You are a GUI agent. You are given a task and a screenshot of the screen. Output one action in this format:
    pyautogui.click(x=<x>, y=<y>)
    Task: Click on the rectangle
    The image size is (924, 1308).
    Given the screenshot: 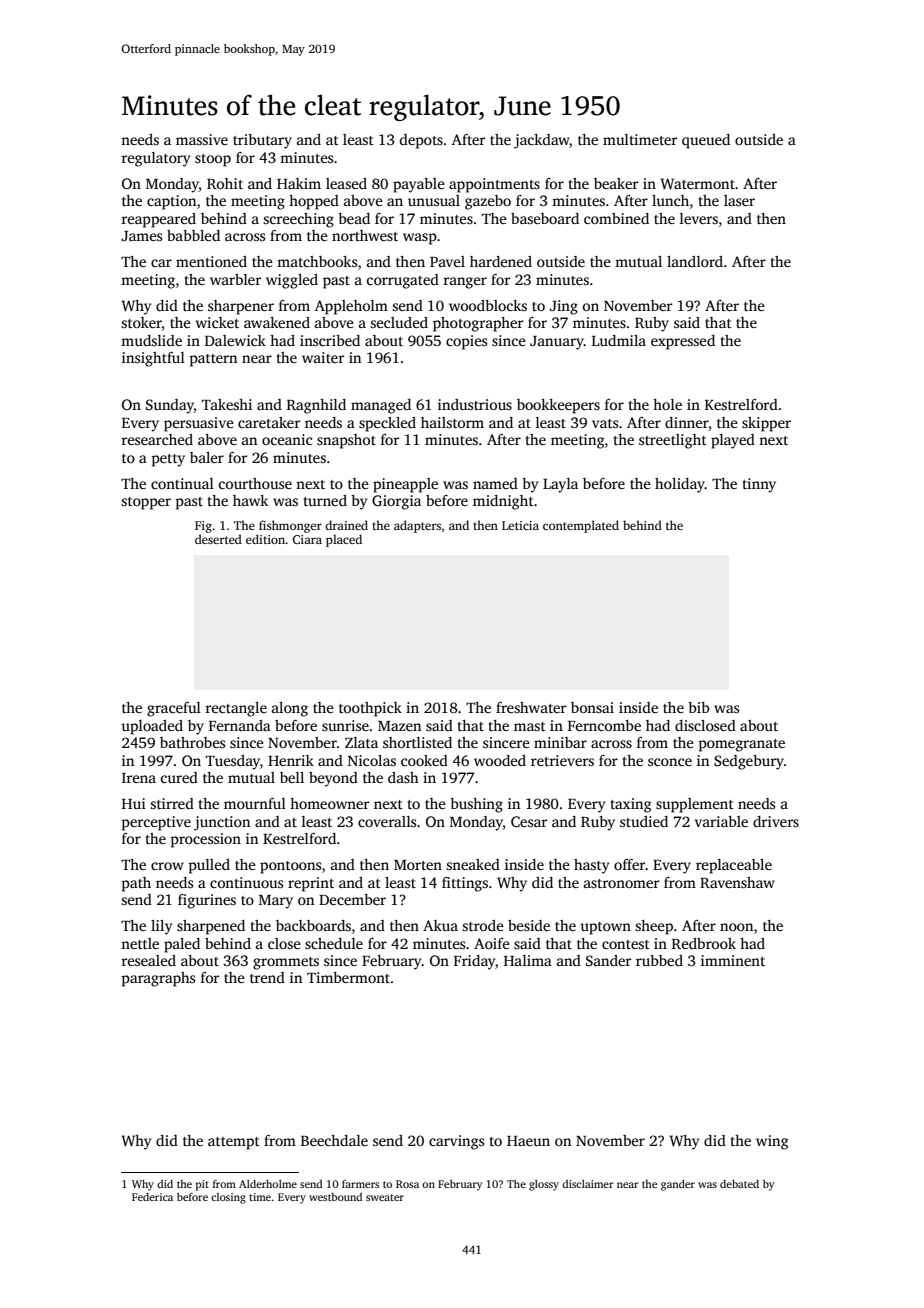 What is the action you would take?
    pyautogui.click(x=236, y=709)
